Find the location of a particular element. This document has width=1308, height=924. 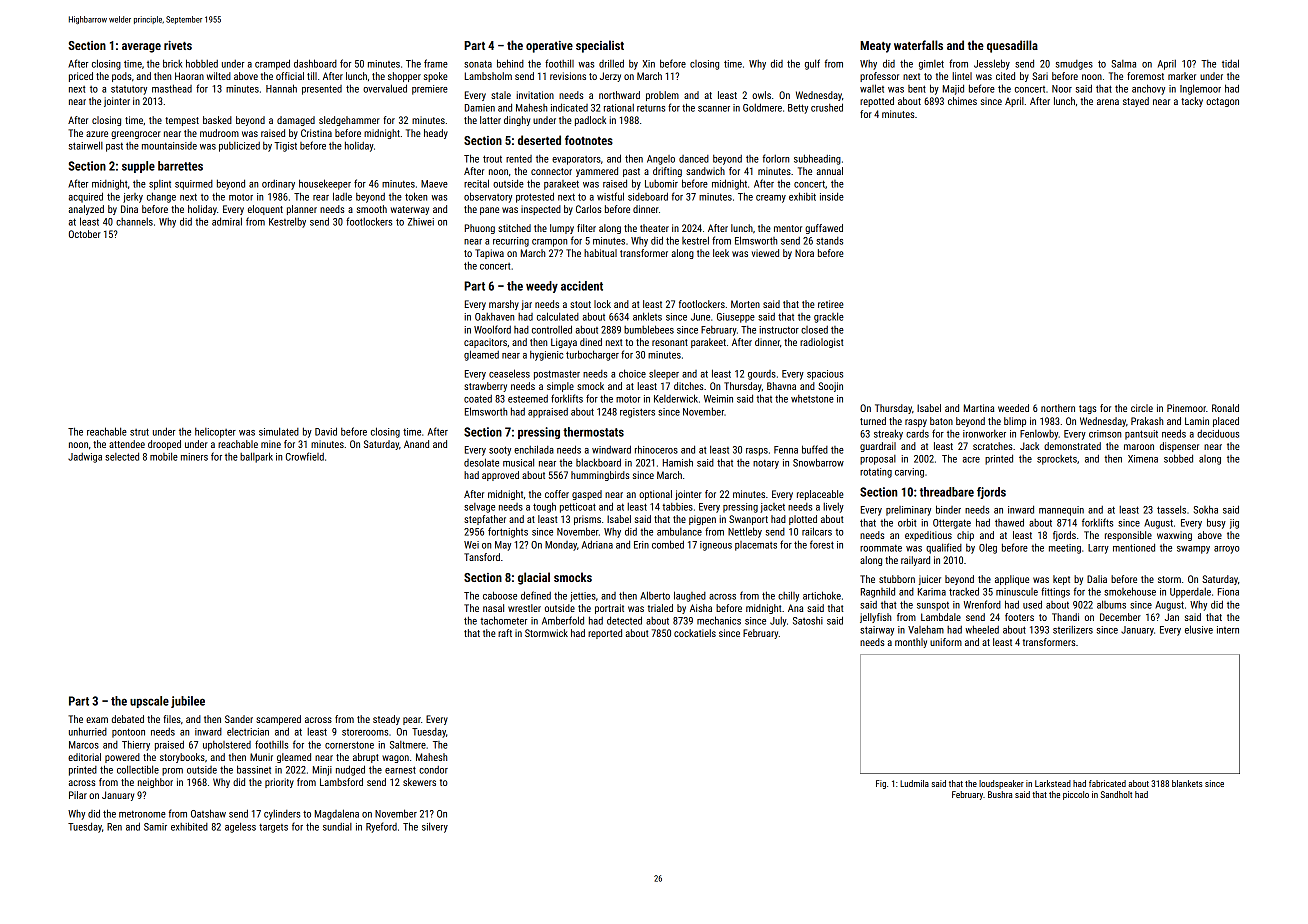

steady is located at coordinates (386, 720).
